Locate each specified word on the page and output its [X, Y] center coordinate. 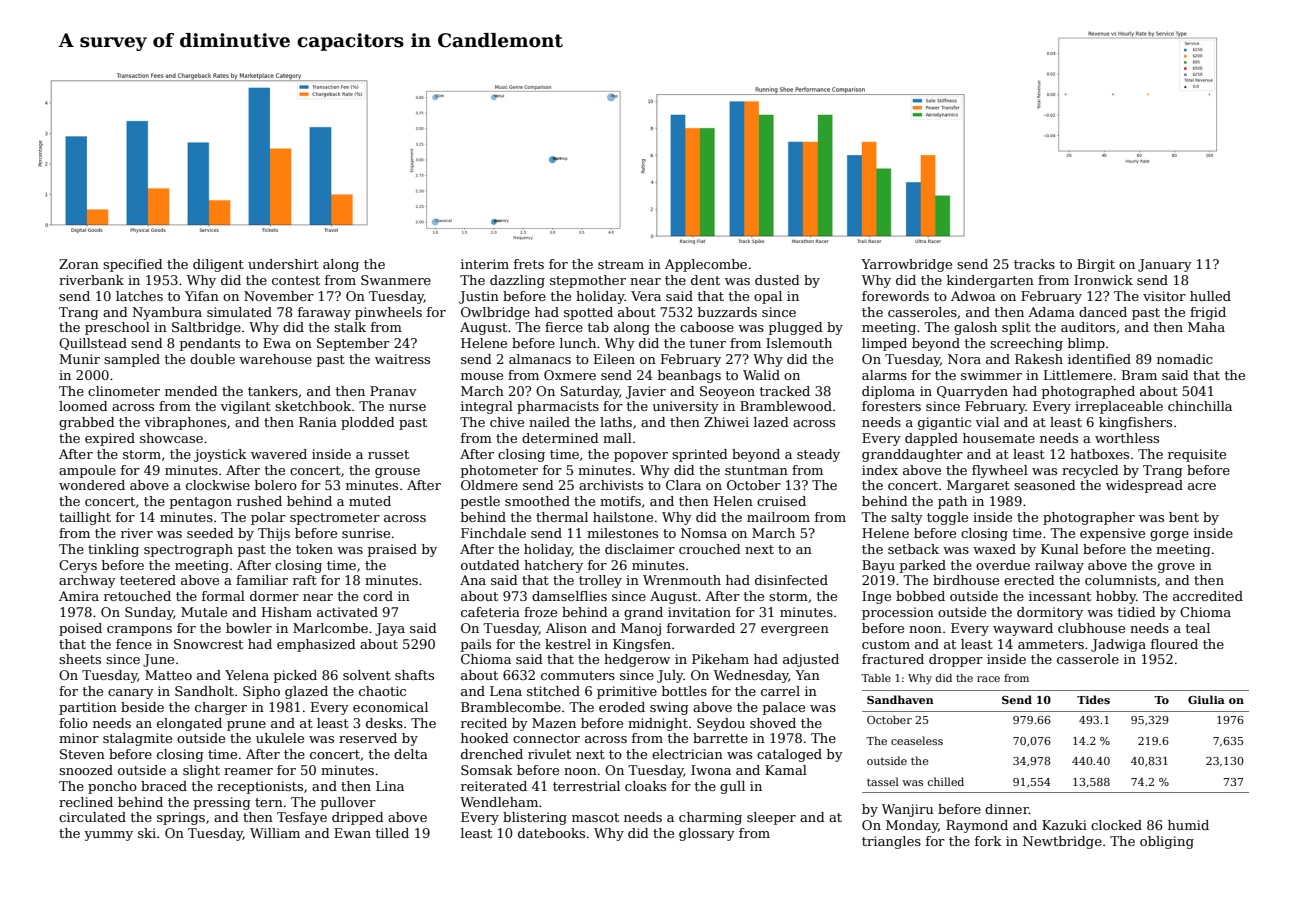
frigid [1208, 313]
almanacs [540, 359]
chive [507, 422]
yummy [108, 836]
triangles [891, 842]
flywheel [1000, 471]
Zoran [79, 264]
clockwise [218, 485]
